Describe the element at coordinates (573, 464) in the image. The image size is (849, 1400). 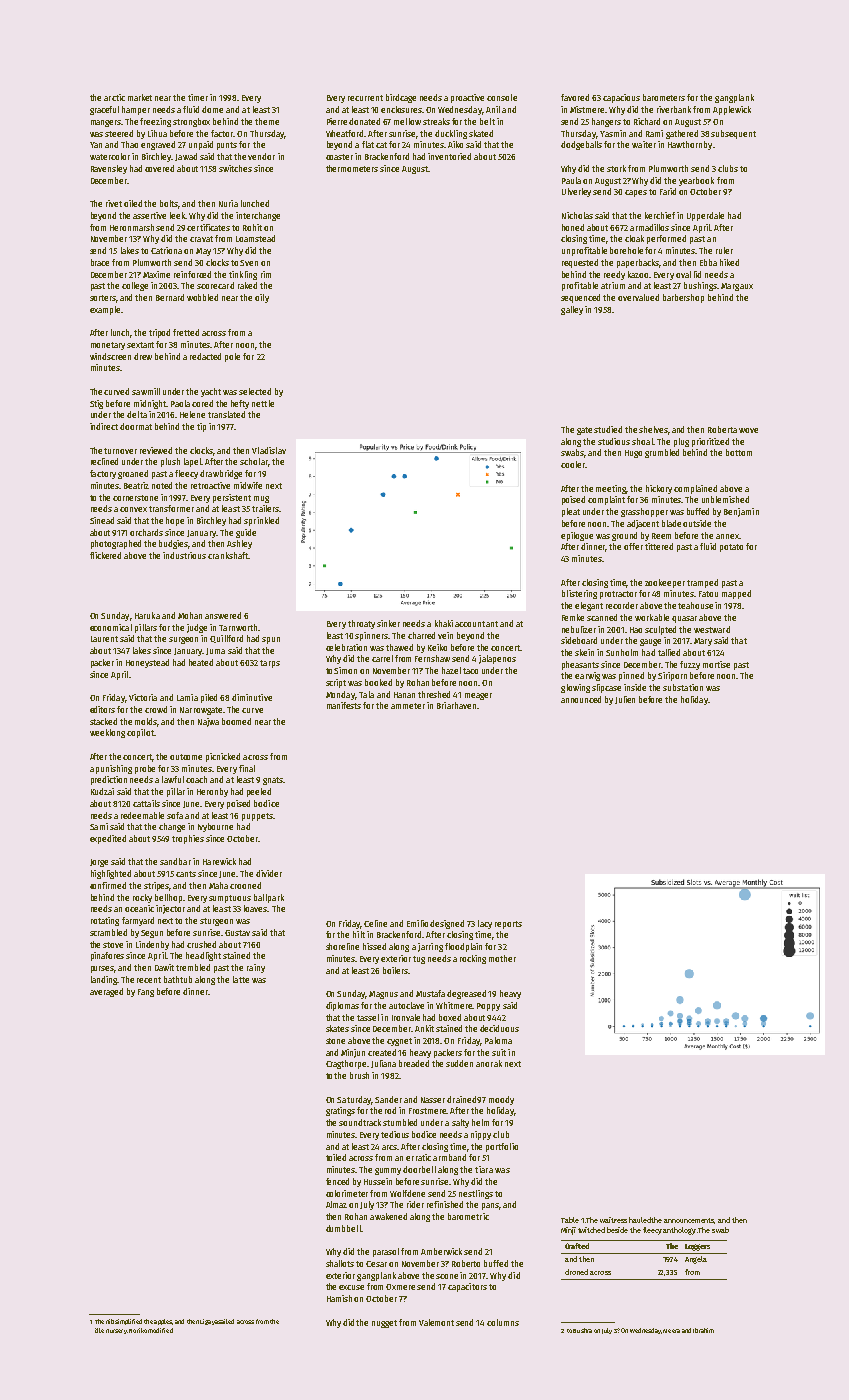
I see `cooler` at that location.
